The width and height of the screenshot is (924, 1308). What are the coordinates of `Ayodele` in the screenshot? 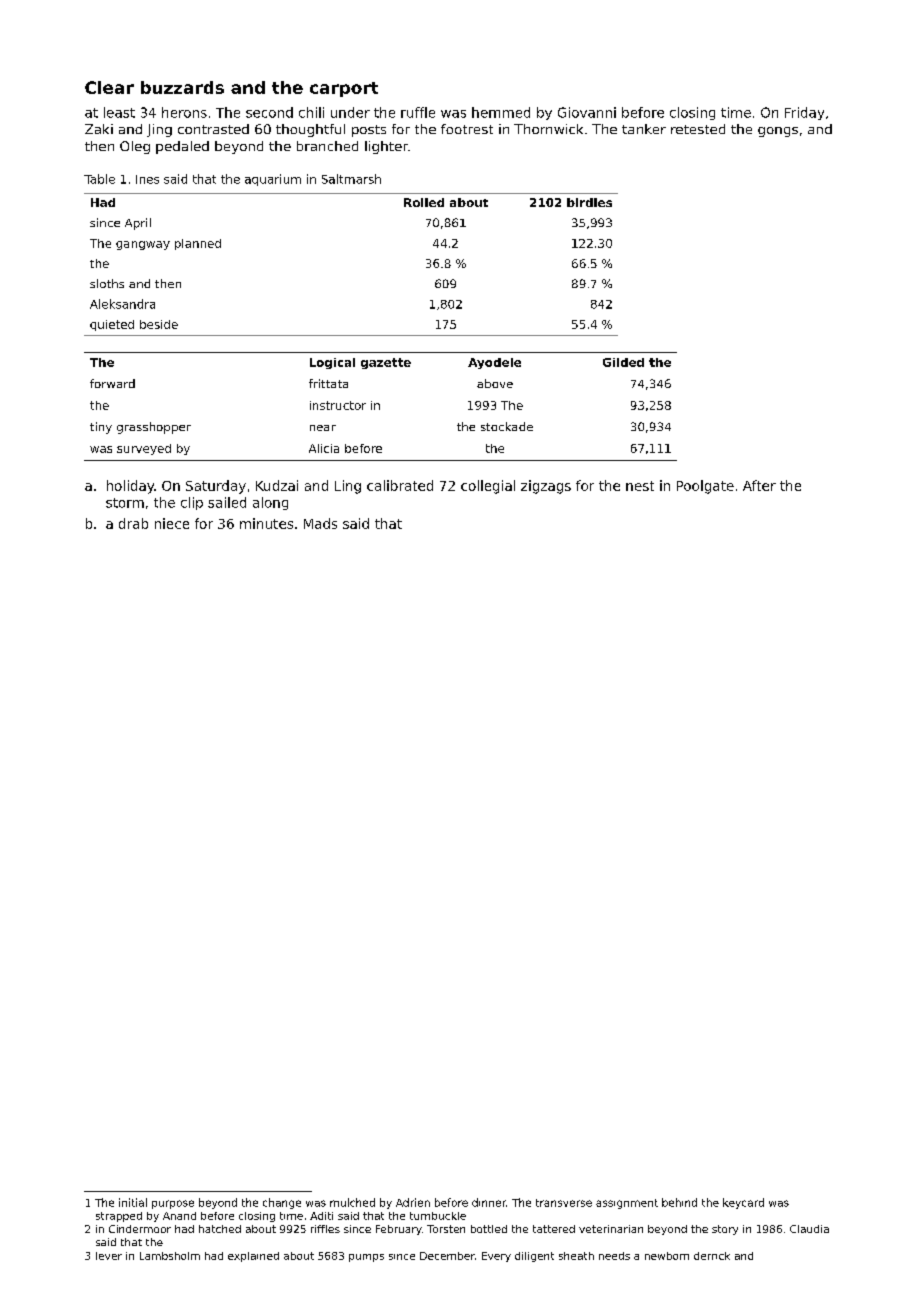 It's located at (494, 363).
